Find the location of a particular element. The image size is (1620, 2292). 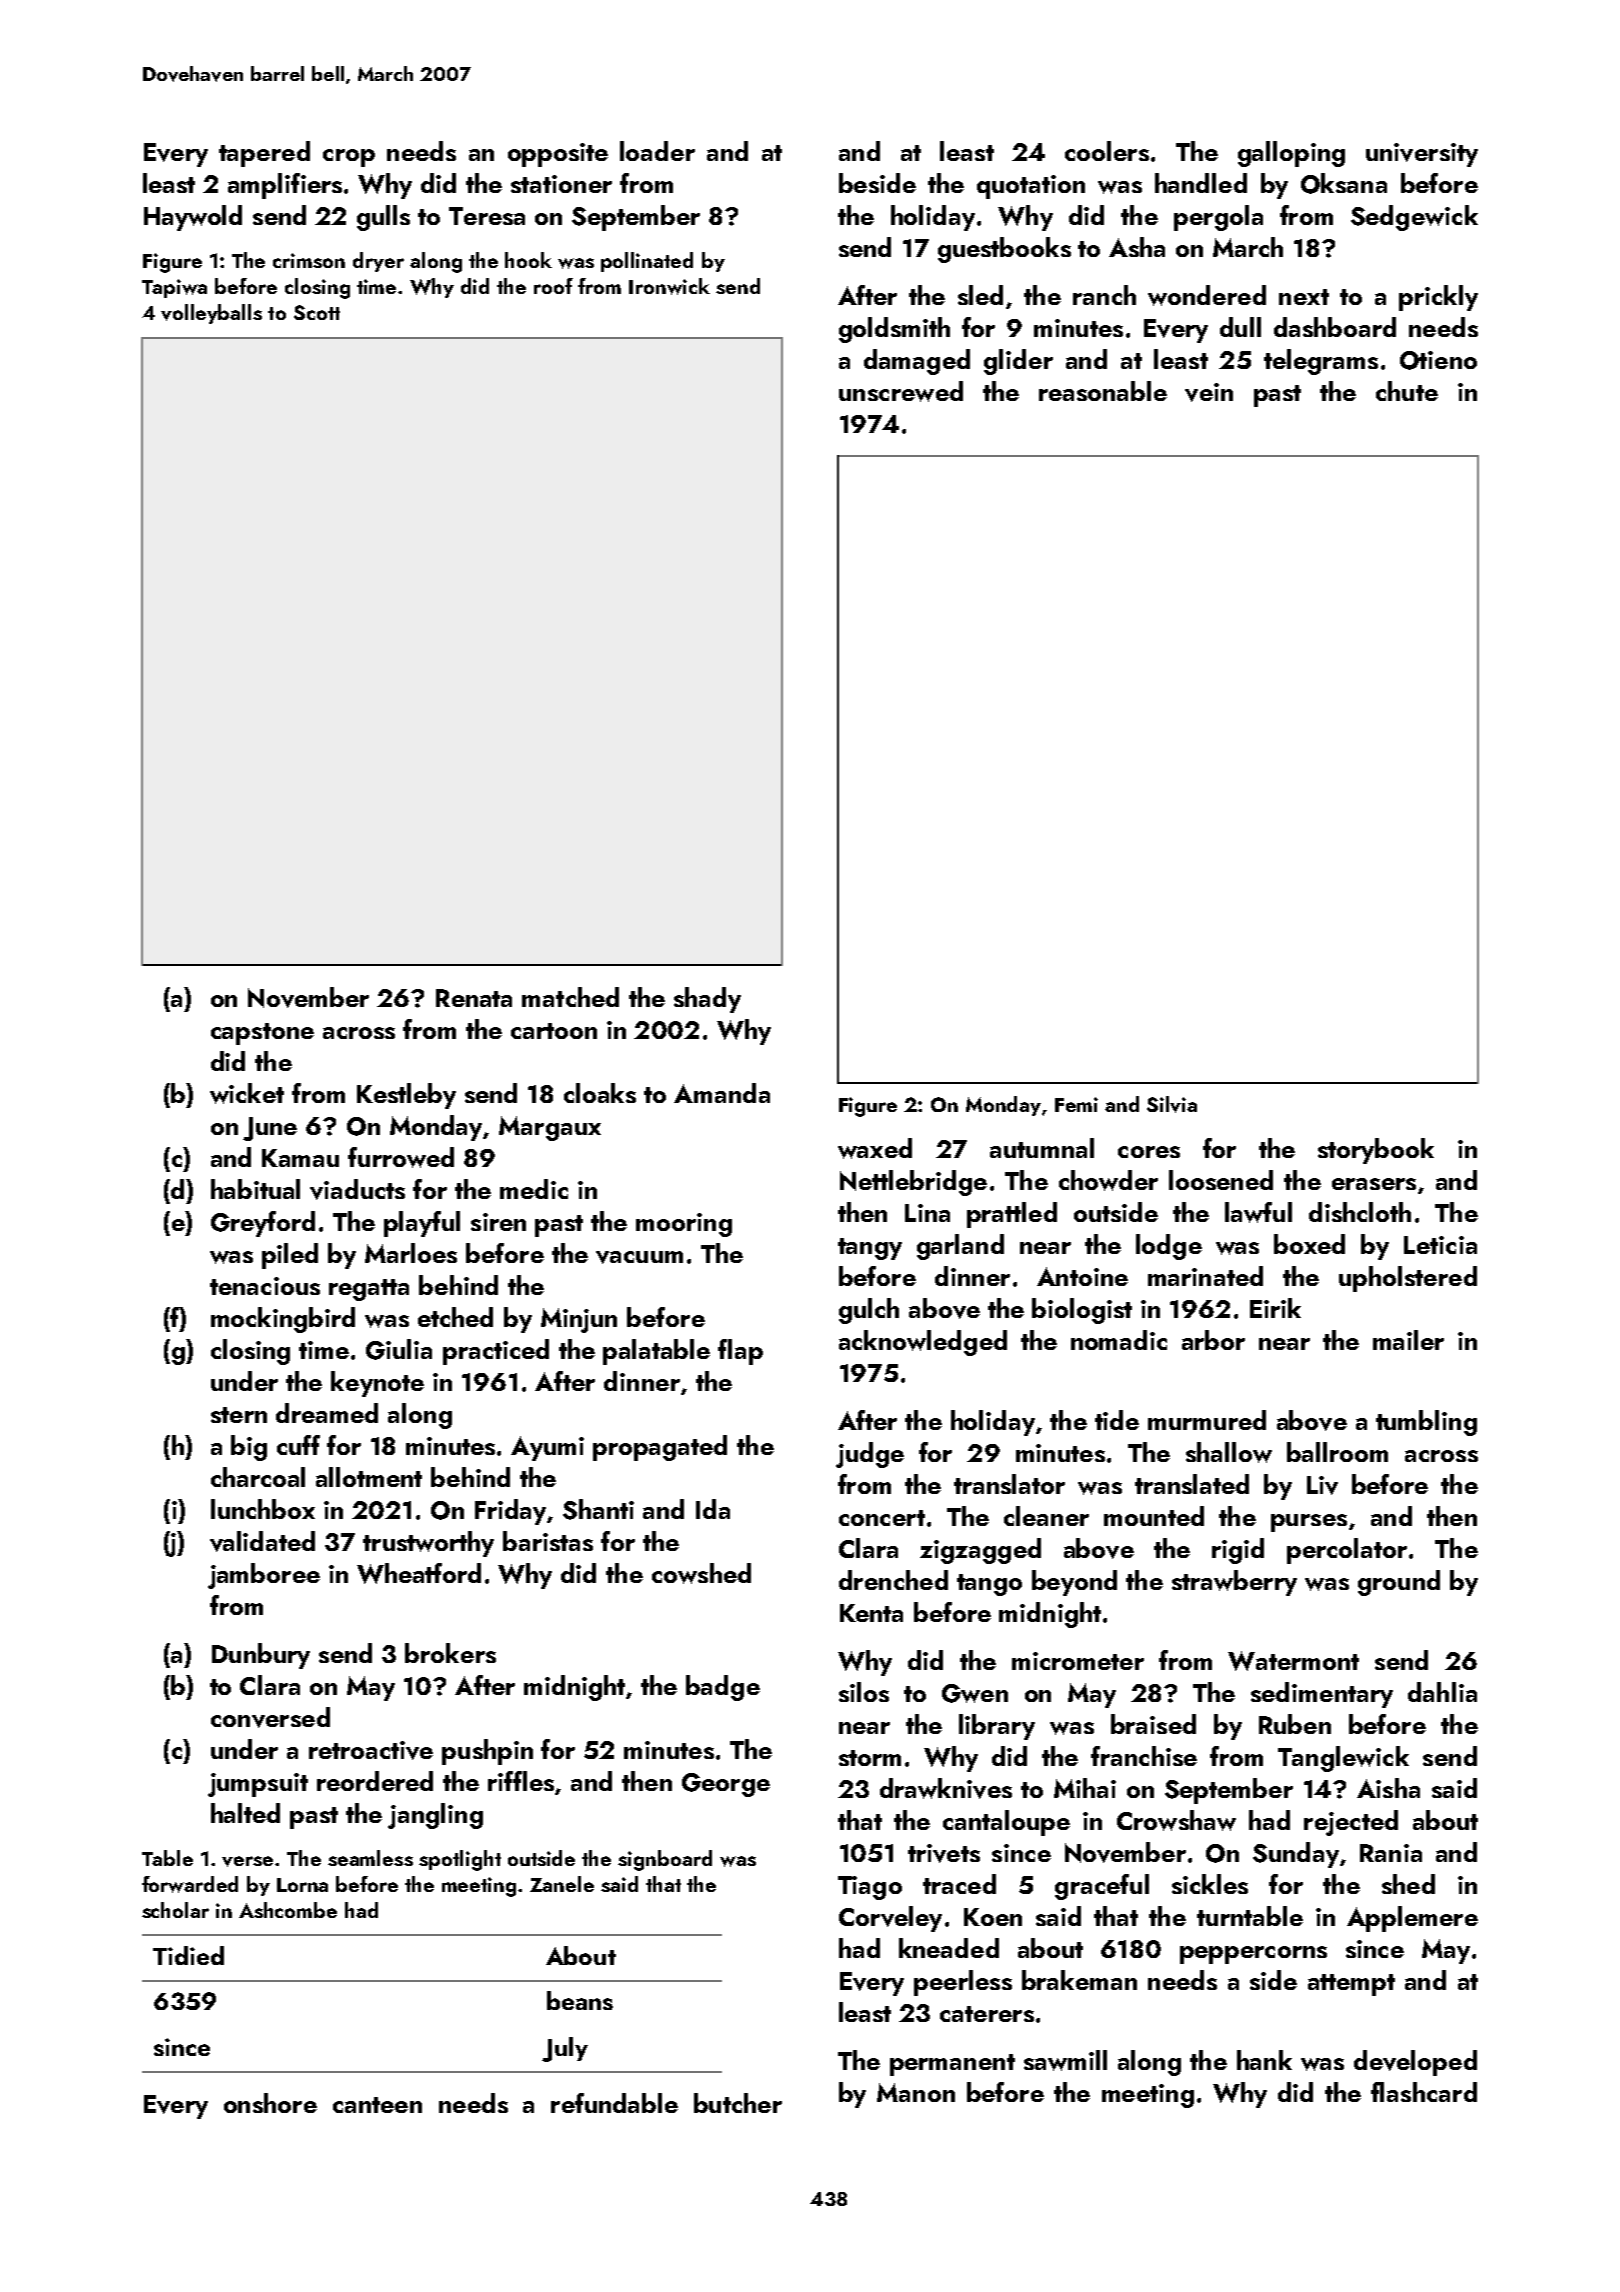

storybook is located at coordinates (1376, 1151).
